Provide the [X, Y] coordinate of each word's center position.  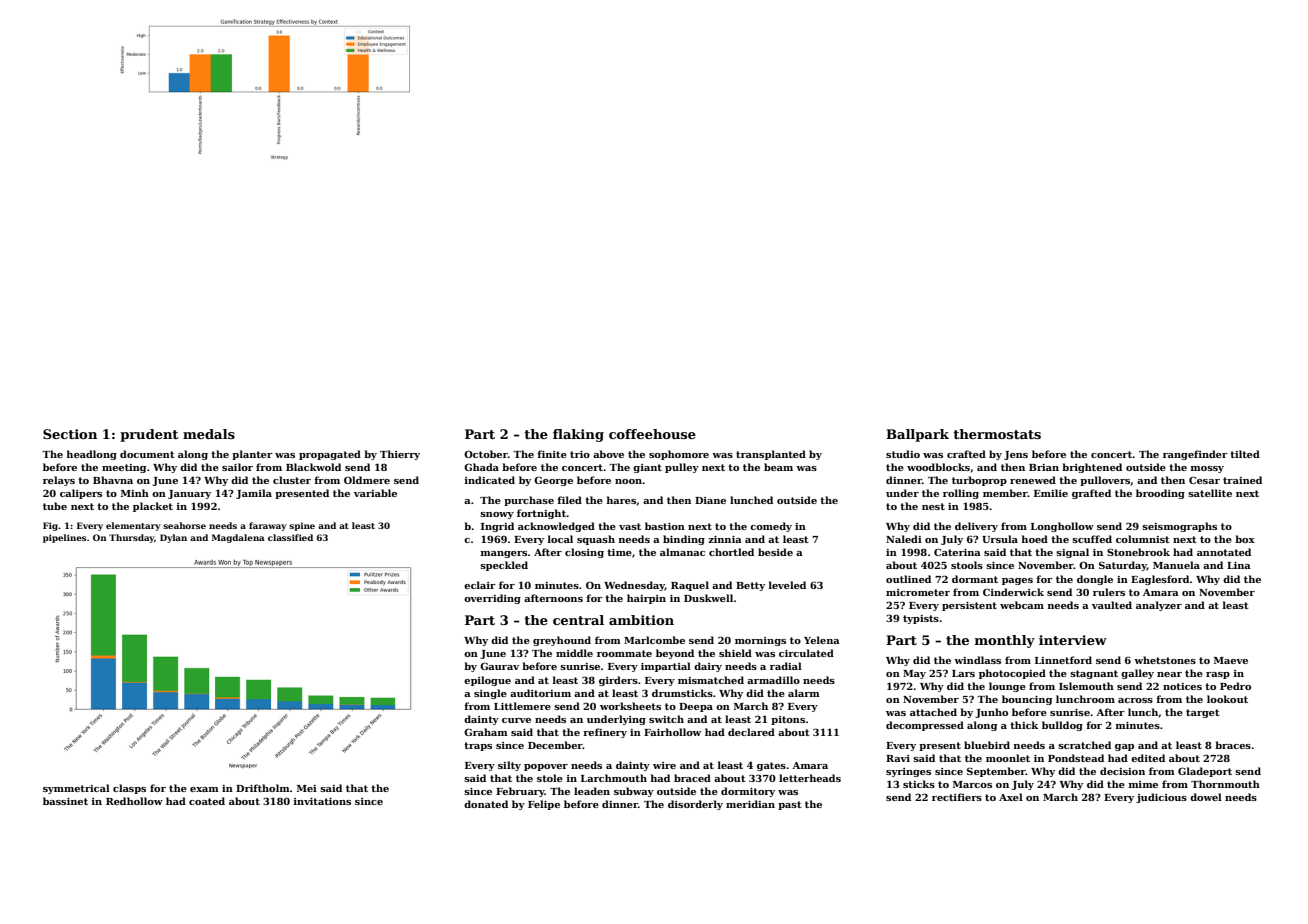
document [147, 454]
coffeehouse [652, 434]
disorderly [695, 805]
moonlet [1008, 758]
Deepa [696, 707]
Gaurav [499, 666]
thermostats [997, 434]
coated [207, 801]
